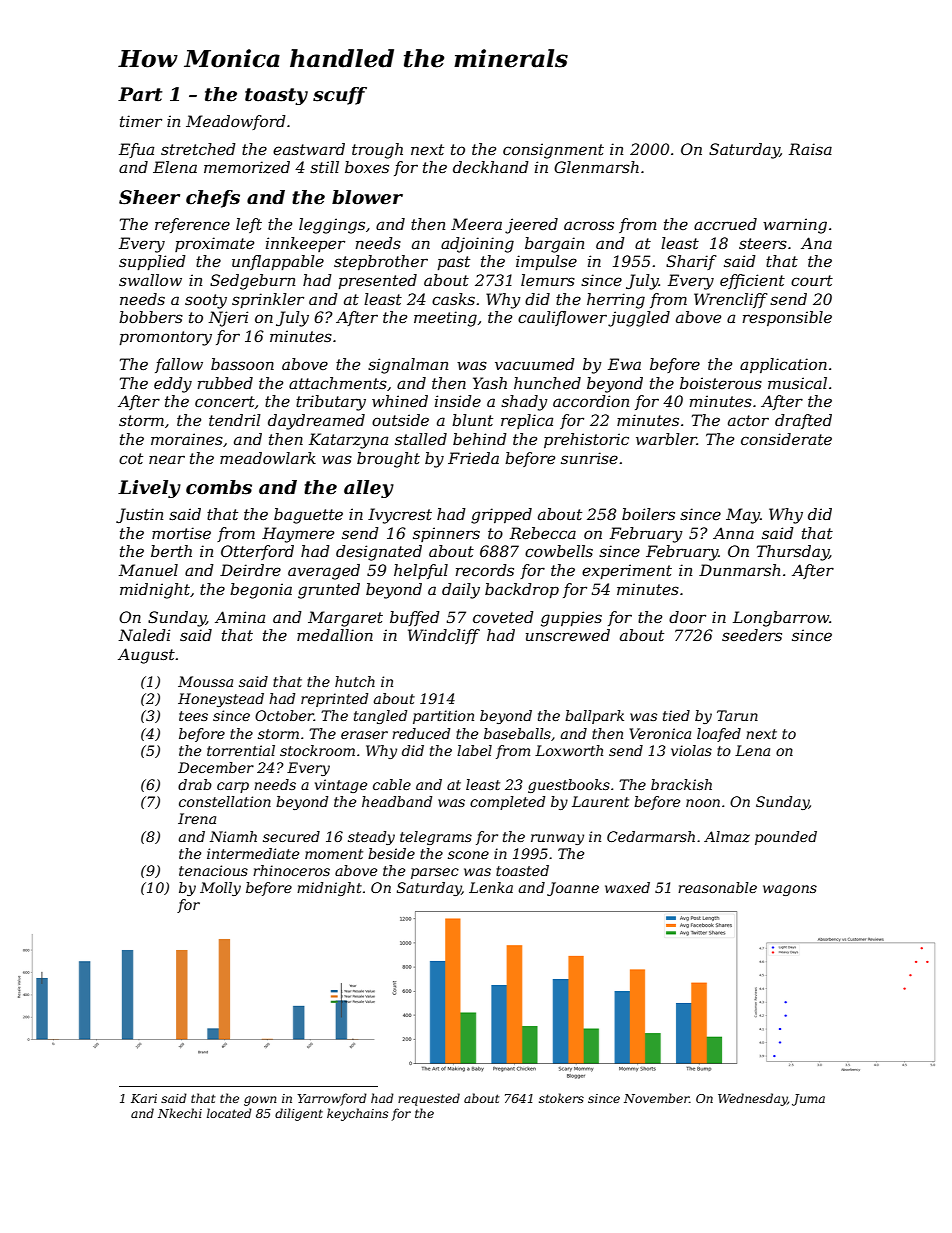 The image size is (952, 1233). Describe the element at coordinates (334, 700) in the image. I see `reprinted` at that location.
